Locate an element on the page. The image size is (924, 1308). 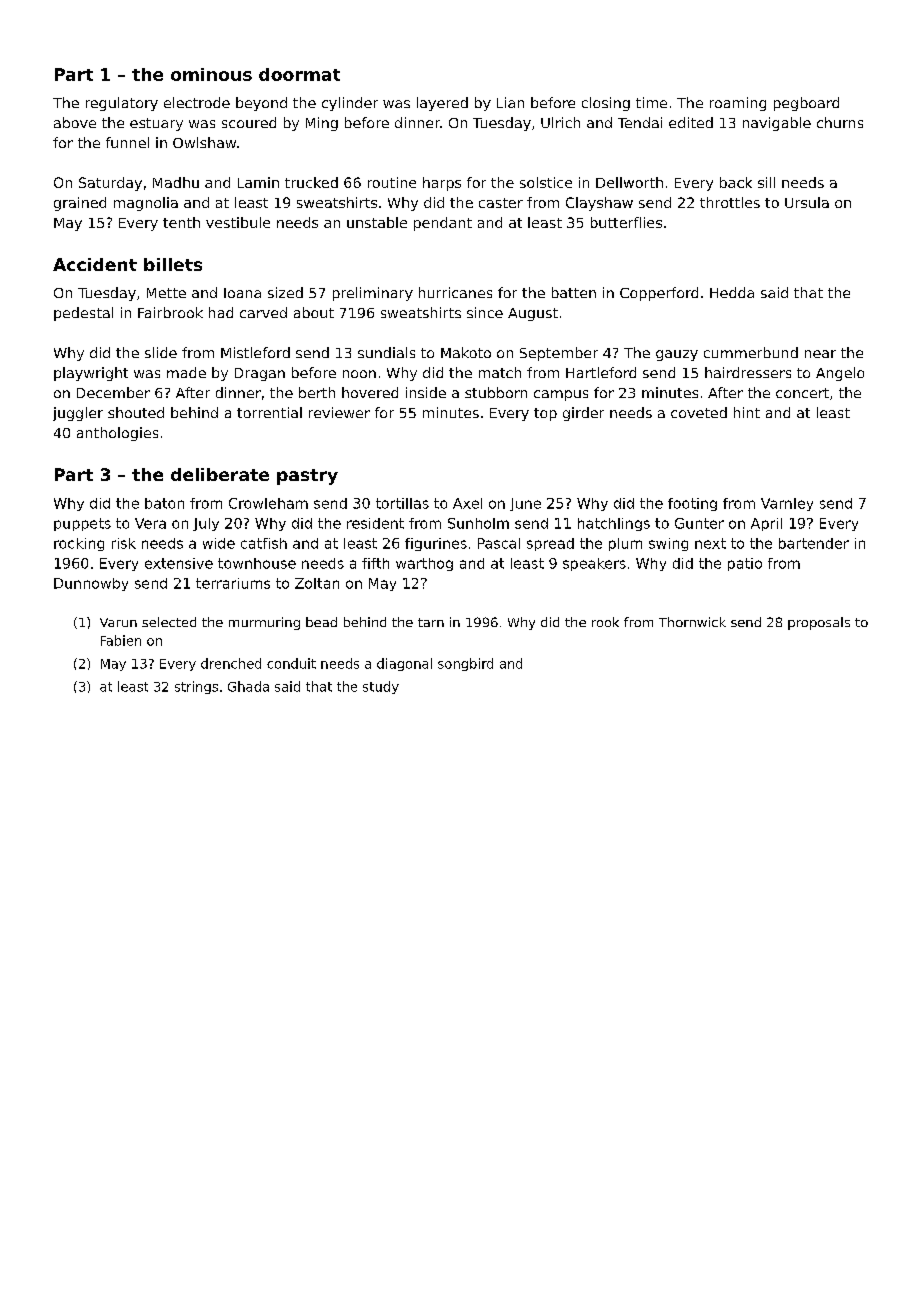
Hedda is located at coordinates (732, 292).
